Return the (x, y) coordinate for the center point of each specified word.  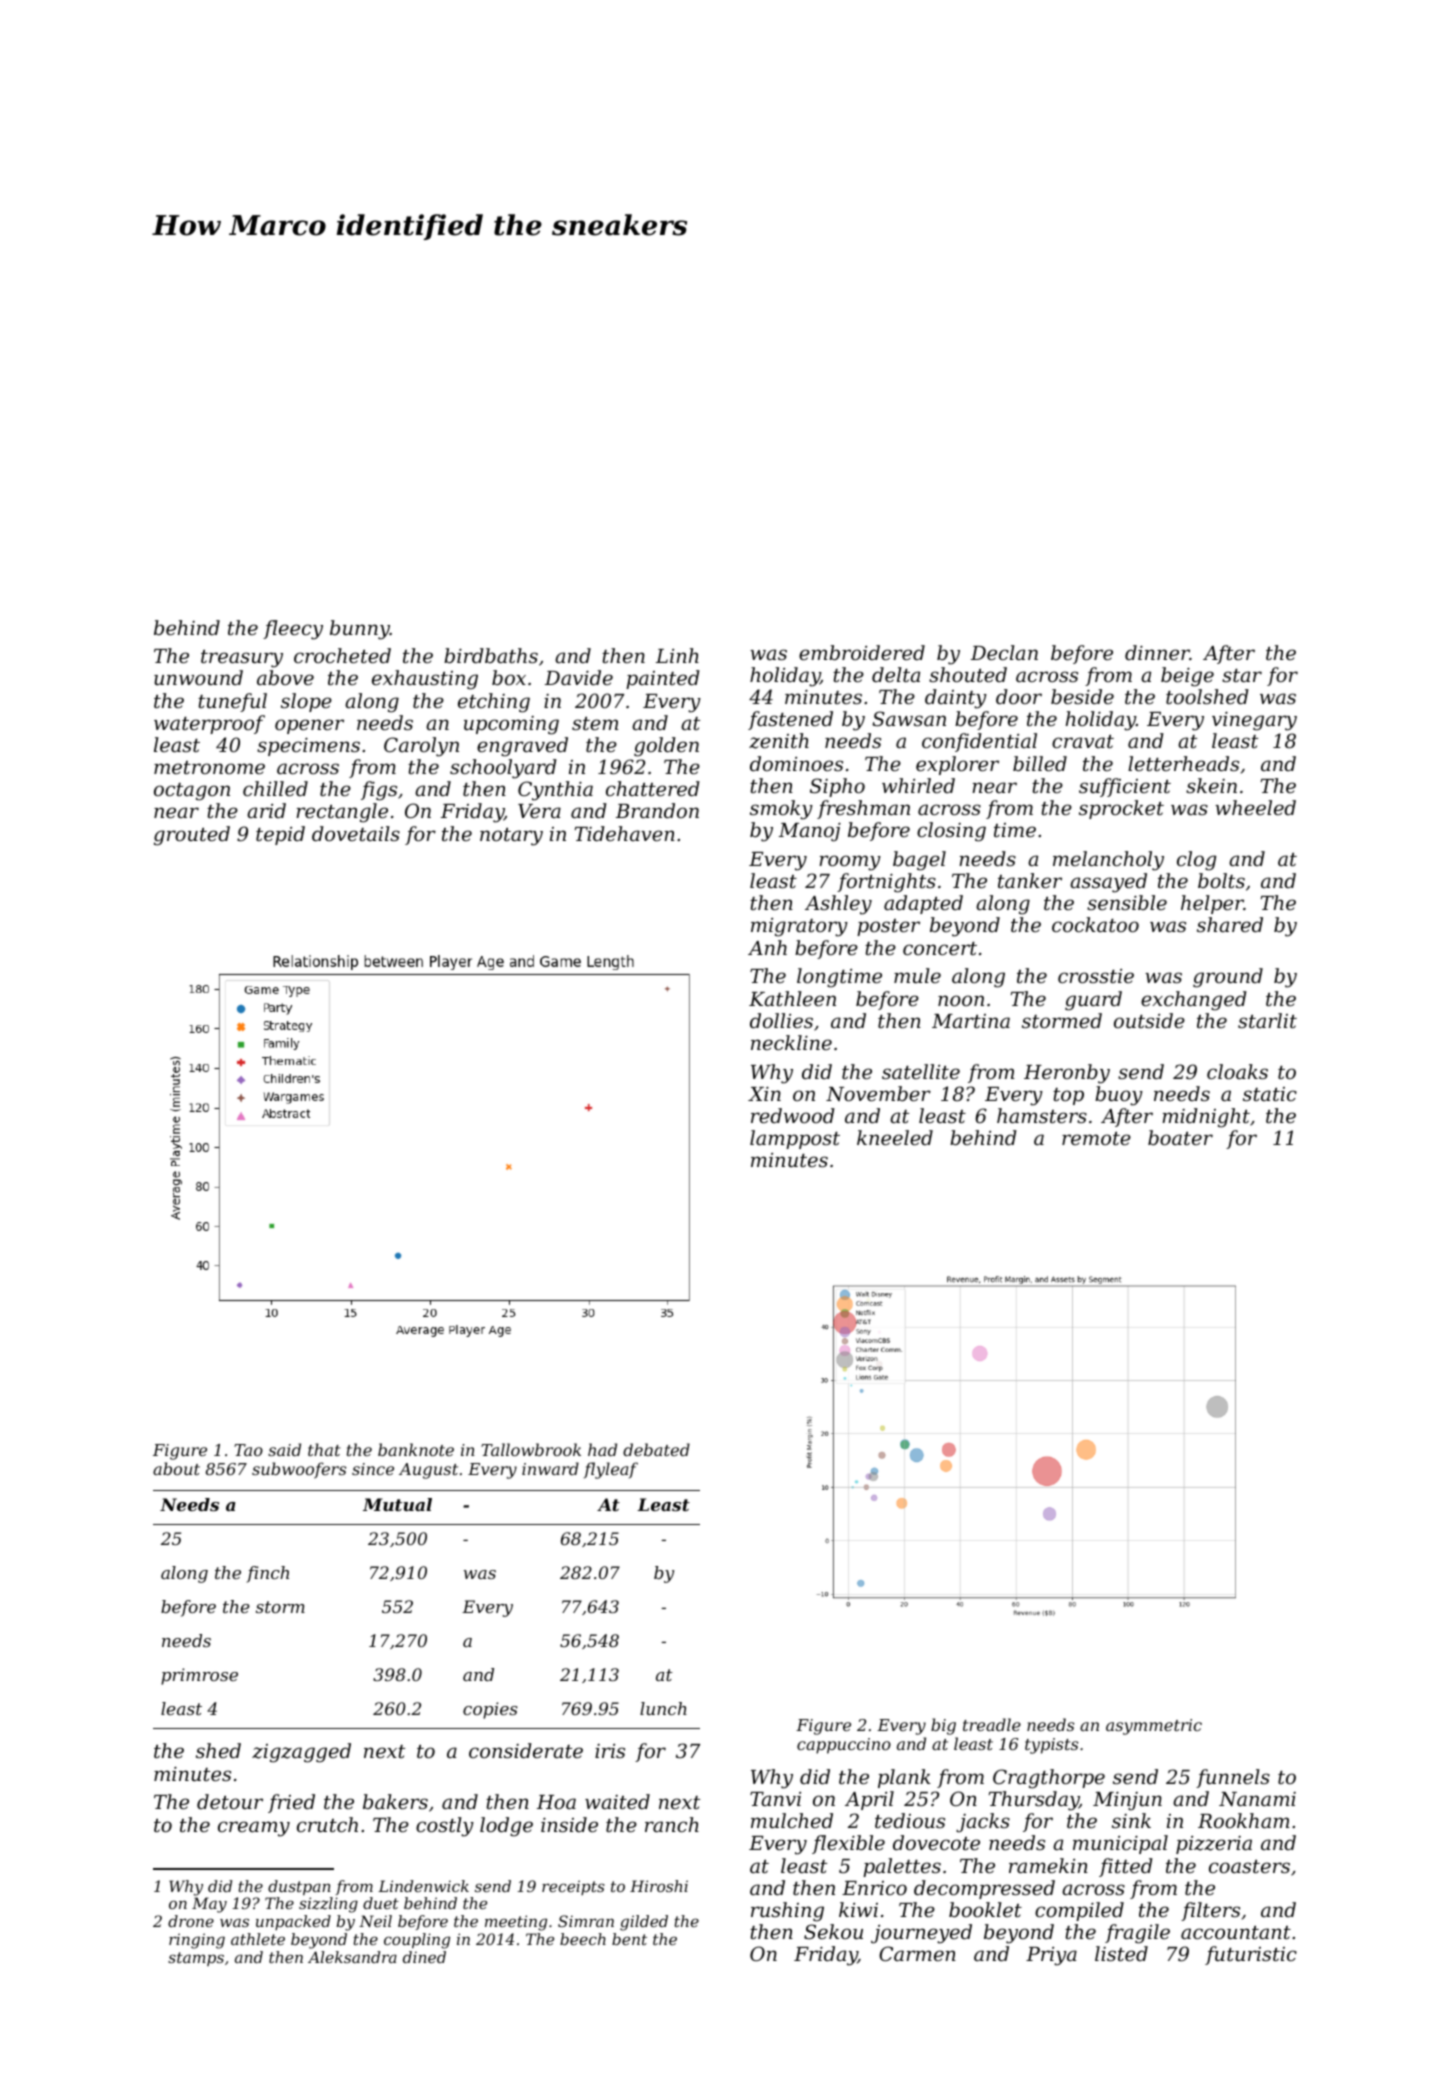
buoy (1119, 1096)
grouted (192, 836)
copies (490, 1710)
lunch (663, 1708)
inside (569, 1824)
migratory (799, 927)
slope (306, 702)
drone (191, 1921)
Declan (1004, 652)
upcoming (511, 725)
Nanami (1257, 1799)
